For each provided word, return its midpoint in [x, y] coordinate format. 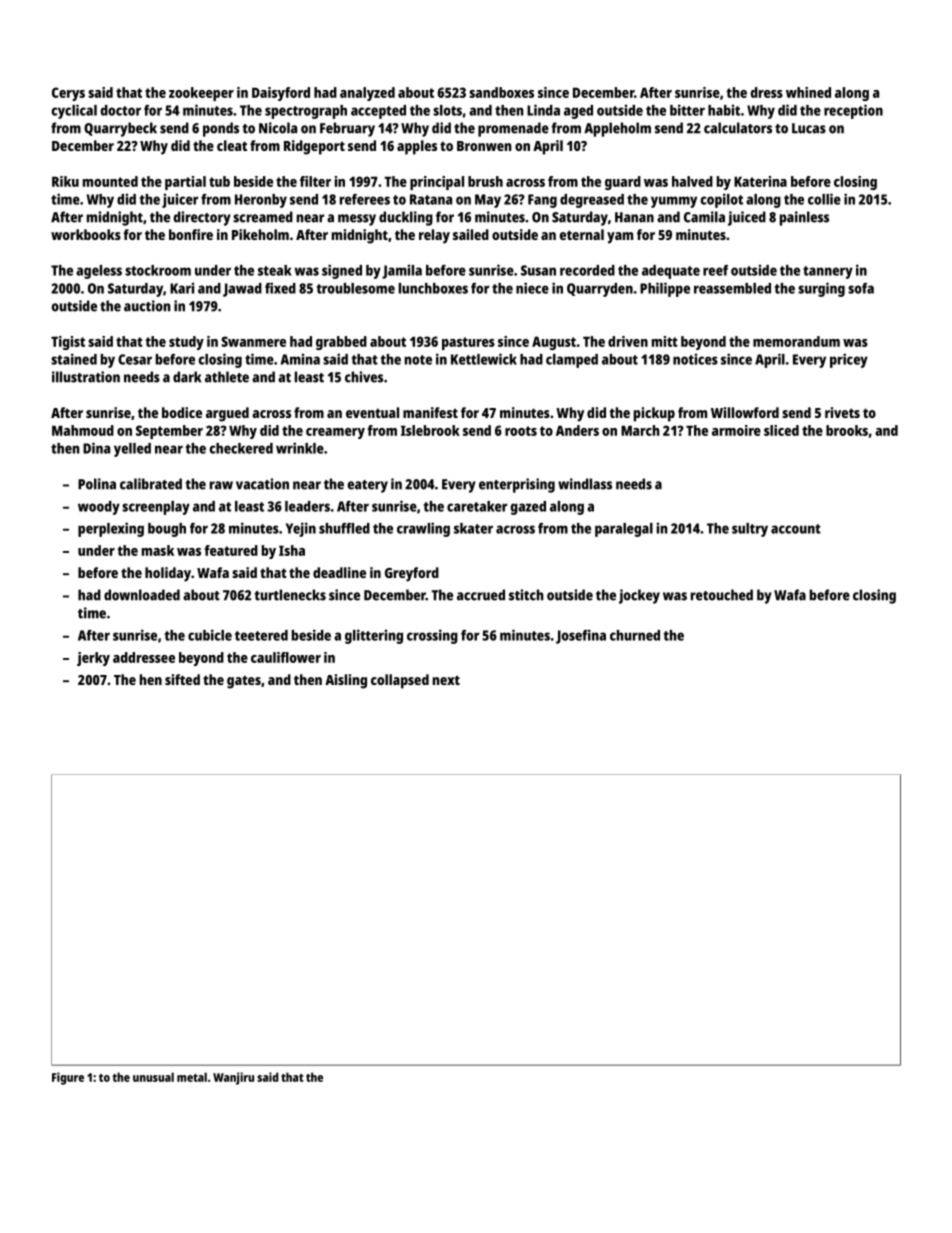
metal [192, 1077]
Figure [68, 1078]
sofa [861, 288]
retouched [722, 595]
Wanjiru [233, 1078]
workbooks [86, 234]
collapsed [400, 681]
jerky [93, 659]
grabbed [341, 343]
